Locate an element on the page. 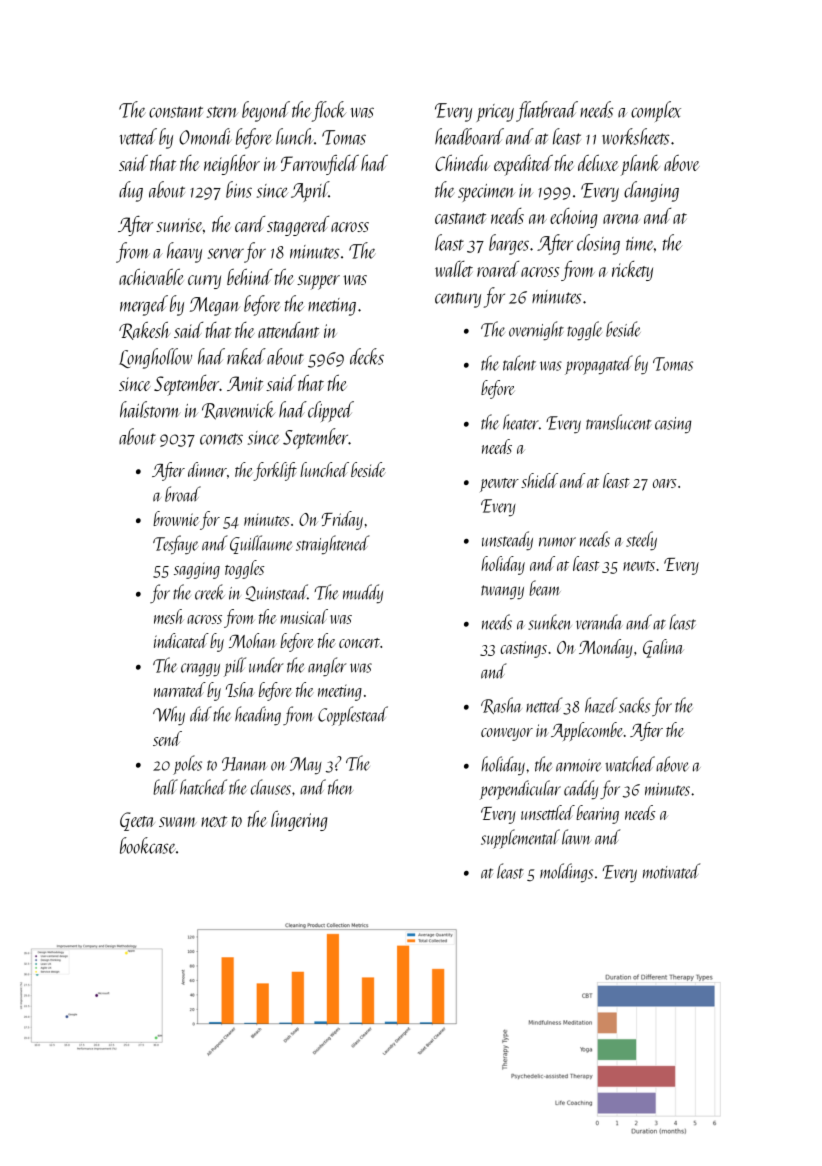 The width and height of the document is (822, 1166). pewter is located at coordinates (499, 485).
